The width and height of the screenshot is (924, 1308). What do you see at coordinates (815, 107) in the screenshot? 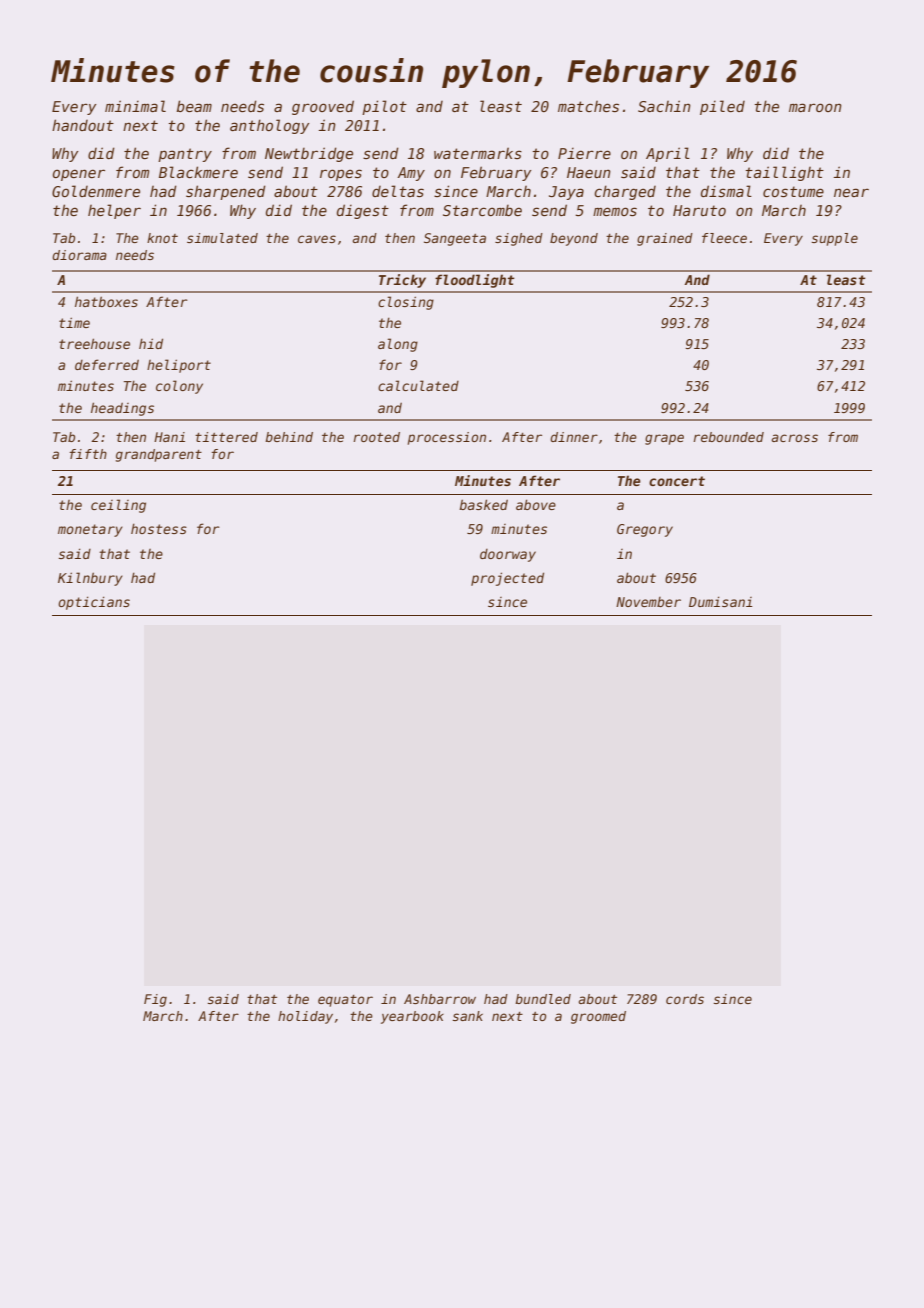
I see `maroon` at bounding box center [815, 107].
